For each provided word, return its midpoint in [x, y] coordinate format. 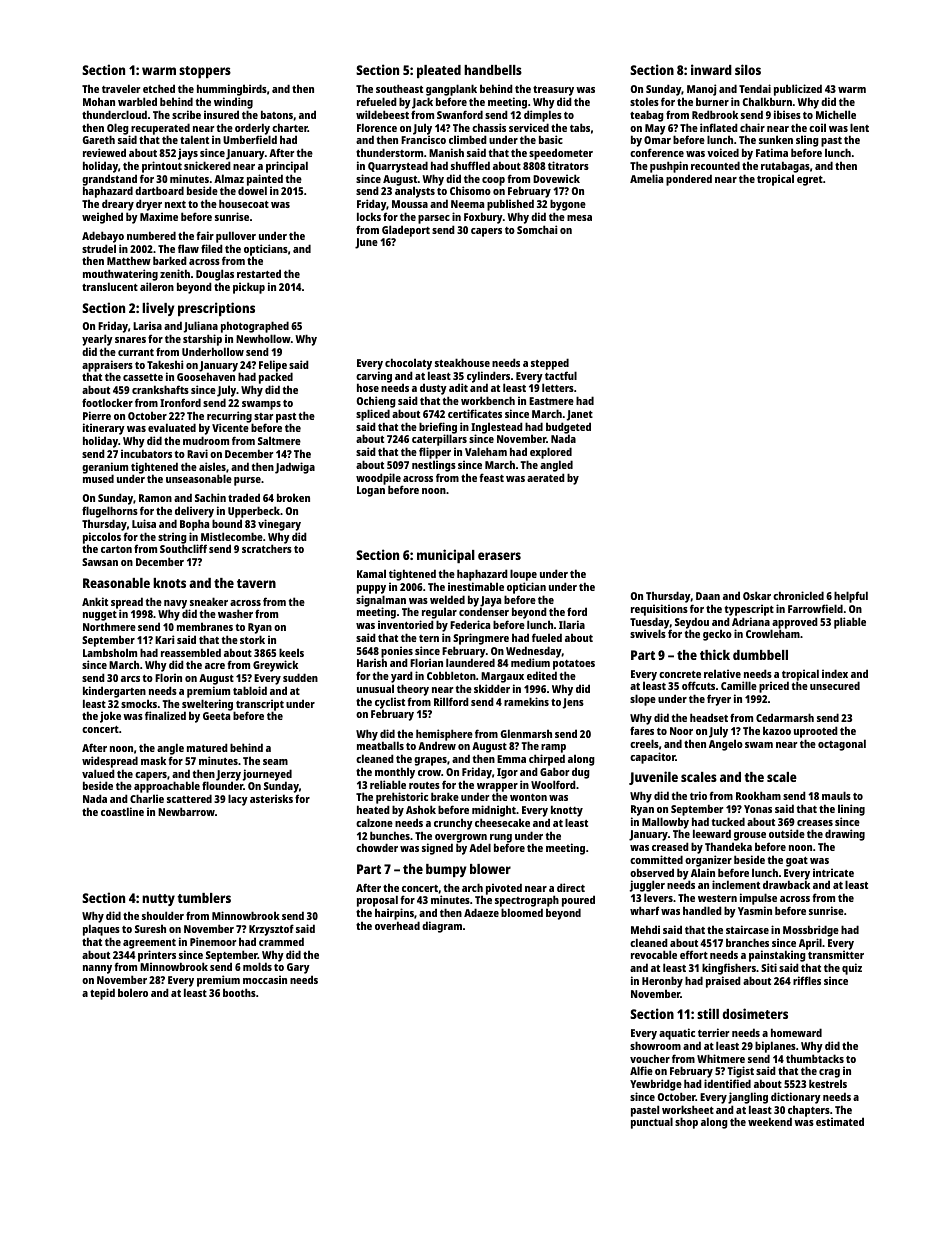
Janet [580, 415]
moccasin [265, 979]
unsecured [835, 685]
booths [239, 992]
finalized [165, 715]
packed [276, 378]
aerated [546, 477]
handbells [493, 70]
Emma [511, 759]
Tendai [755, 88]
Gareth [99, 139]
